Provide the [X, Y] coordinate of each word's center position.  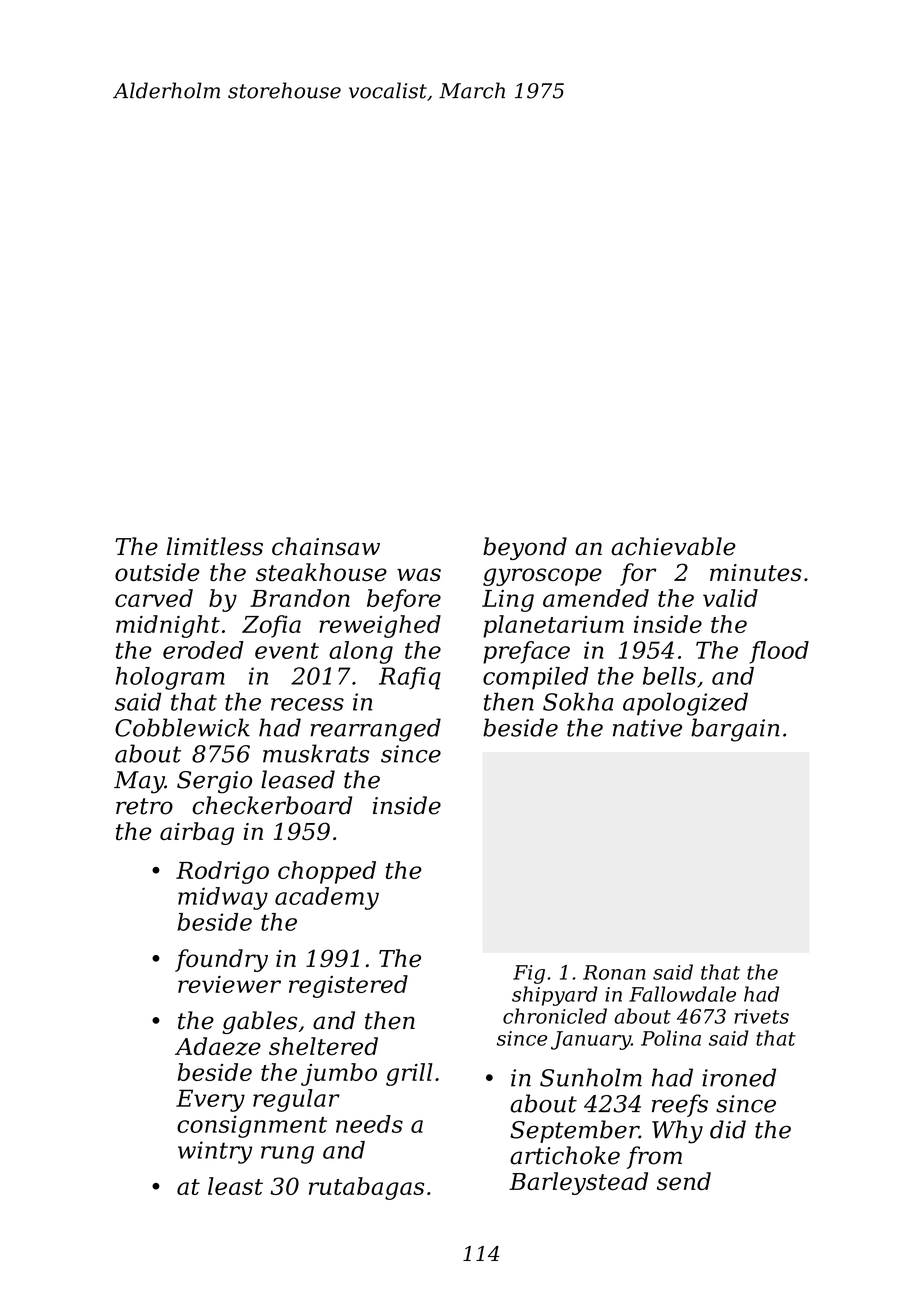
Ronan [614, 972]
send [684, 1181]
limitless [215, 546]
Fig [529, 974]
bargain [735, 730]
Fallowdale [682, 994]
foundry [221, 960]
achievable [673, 546]
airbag [197, 833]
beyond [525, 548]
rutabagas [366, 1188]
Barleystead [578, 1183]
